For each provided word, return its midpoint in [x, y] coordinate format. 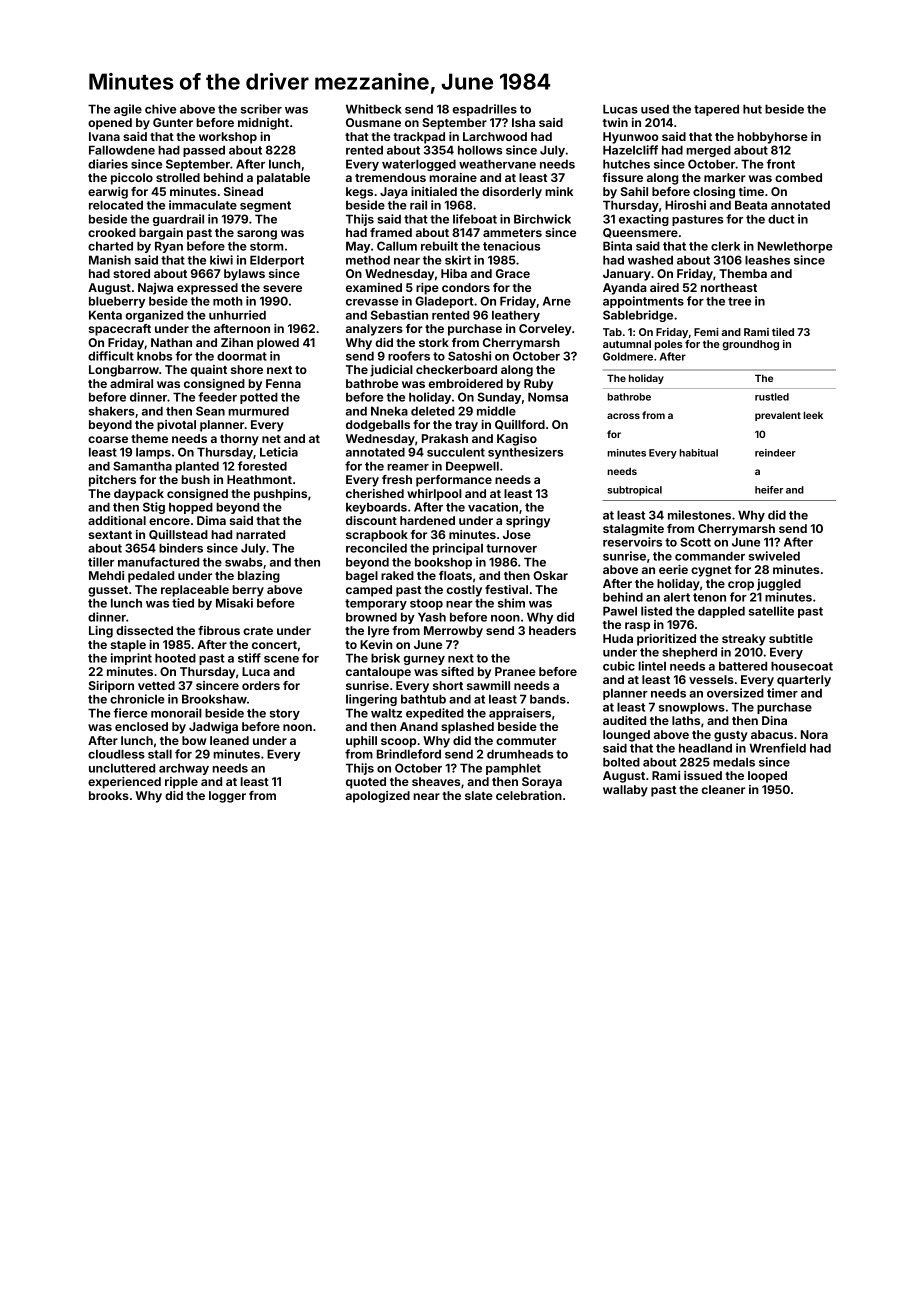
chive [160, 109]
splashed [467, 728]
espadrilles [484, 110]
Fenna [283, 383]
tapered [716, 110]
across [623, 416]
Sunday [499, 398]
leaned [229, 740]
